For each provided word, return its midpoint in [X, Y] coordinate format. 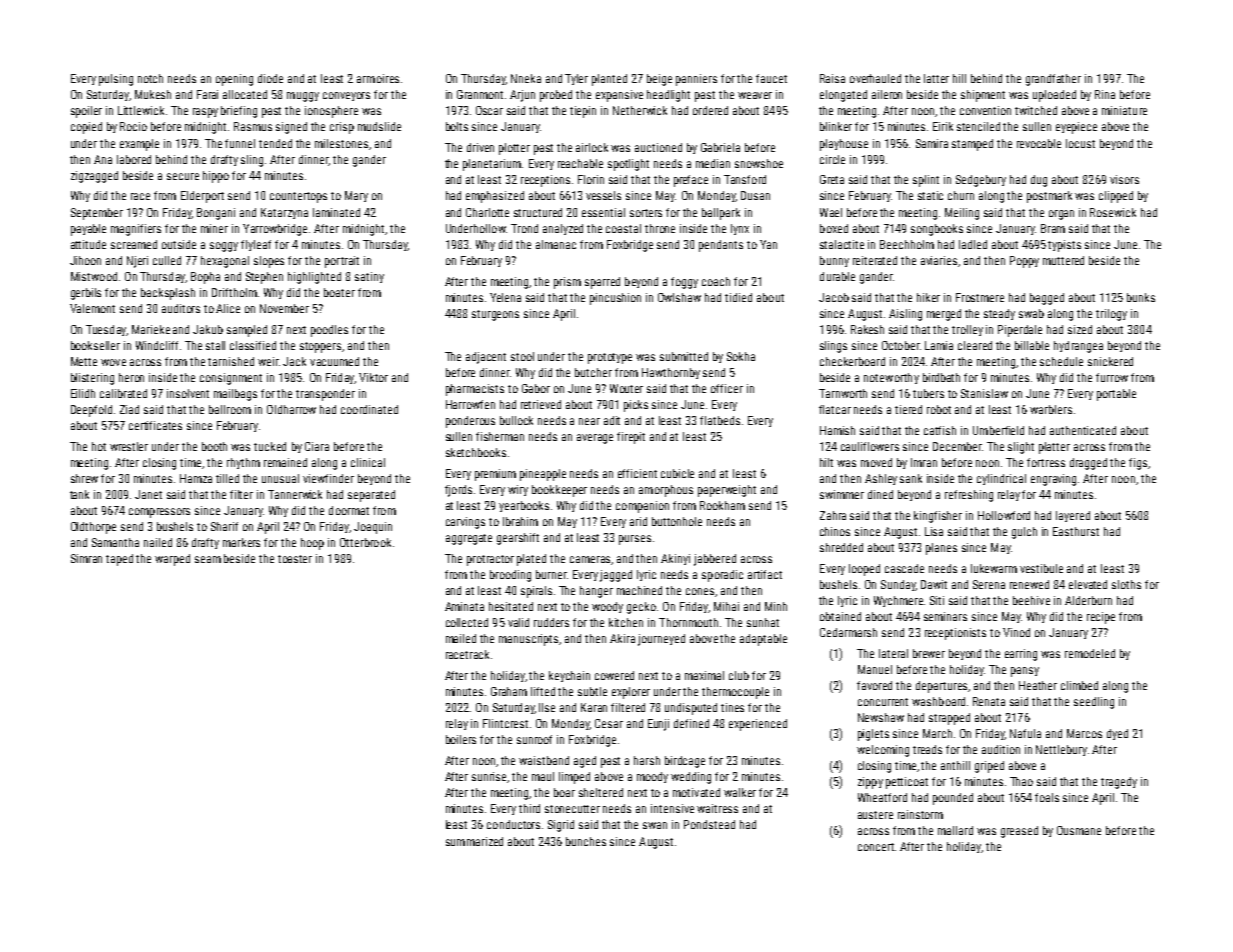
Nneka [526, 78]
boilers [461, 739]
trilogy [1111, 315]
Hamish [837, 430]
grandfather [1053, 80]
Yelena [505, 297]
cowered [614, 675]
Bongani [216, 214]
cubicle [677, 473]
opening [234, 80]
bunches [586, 841]
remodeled [1090, 653]
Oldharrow [291, 409]
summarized [474, 841]
